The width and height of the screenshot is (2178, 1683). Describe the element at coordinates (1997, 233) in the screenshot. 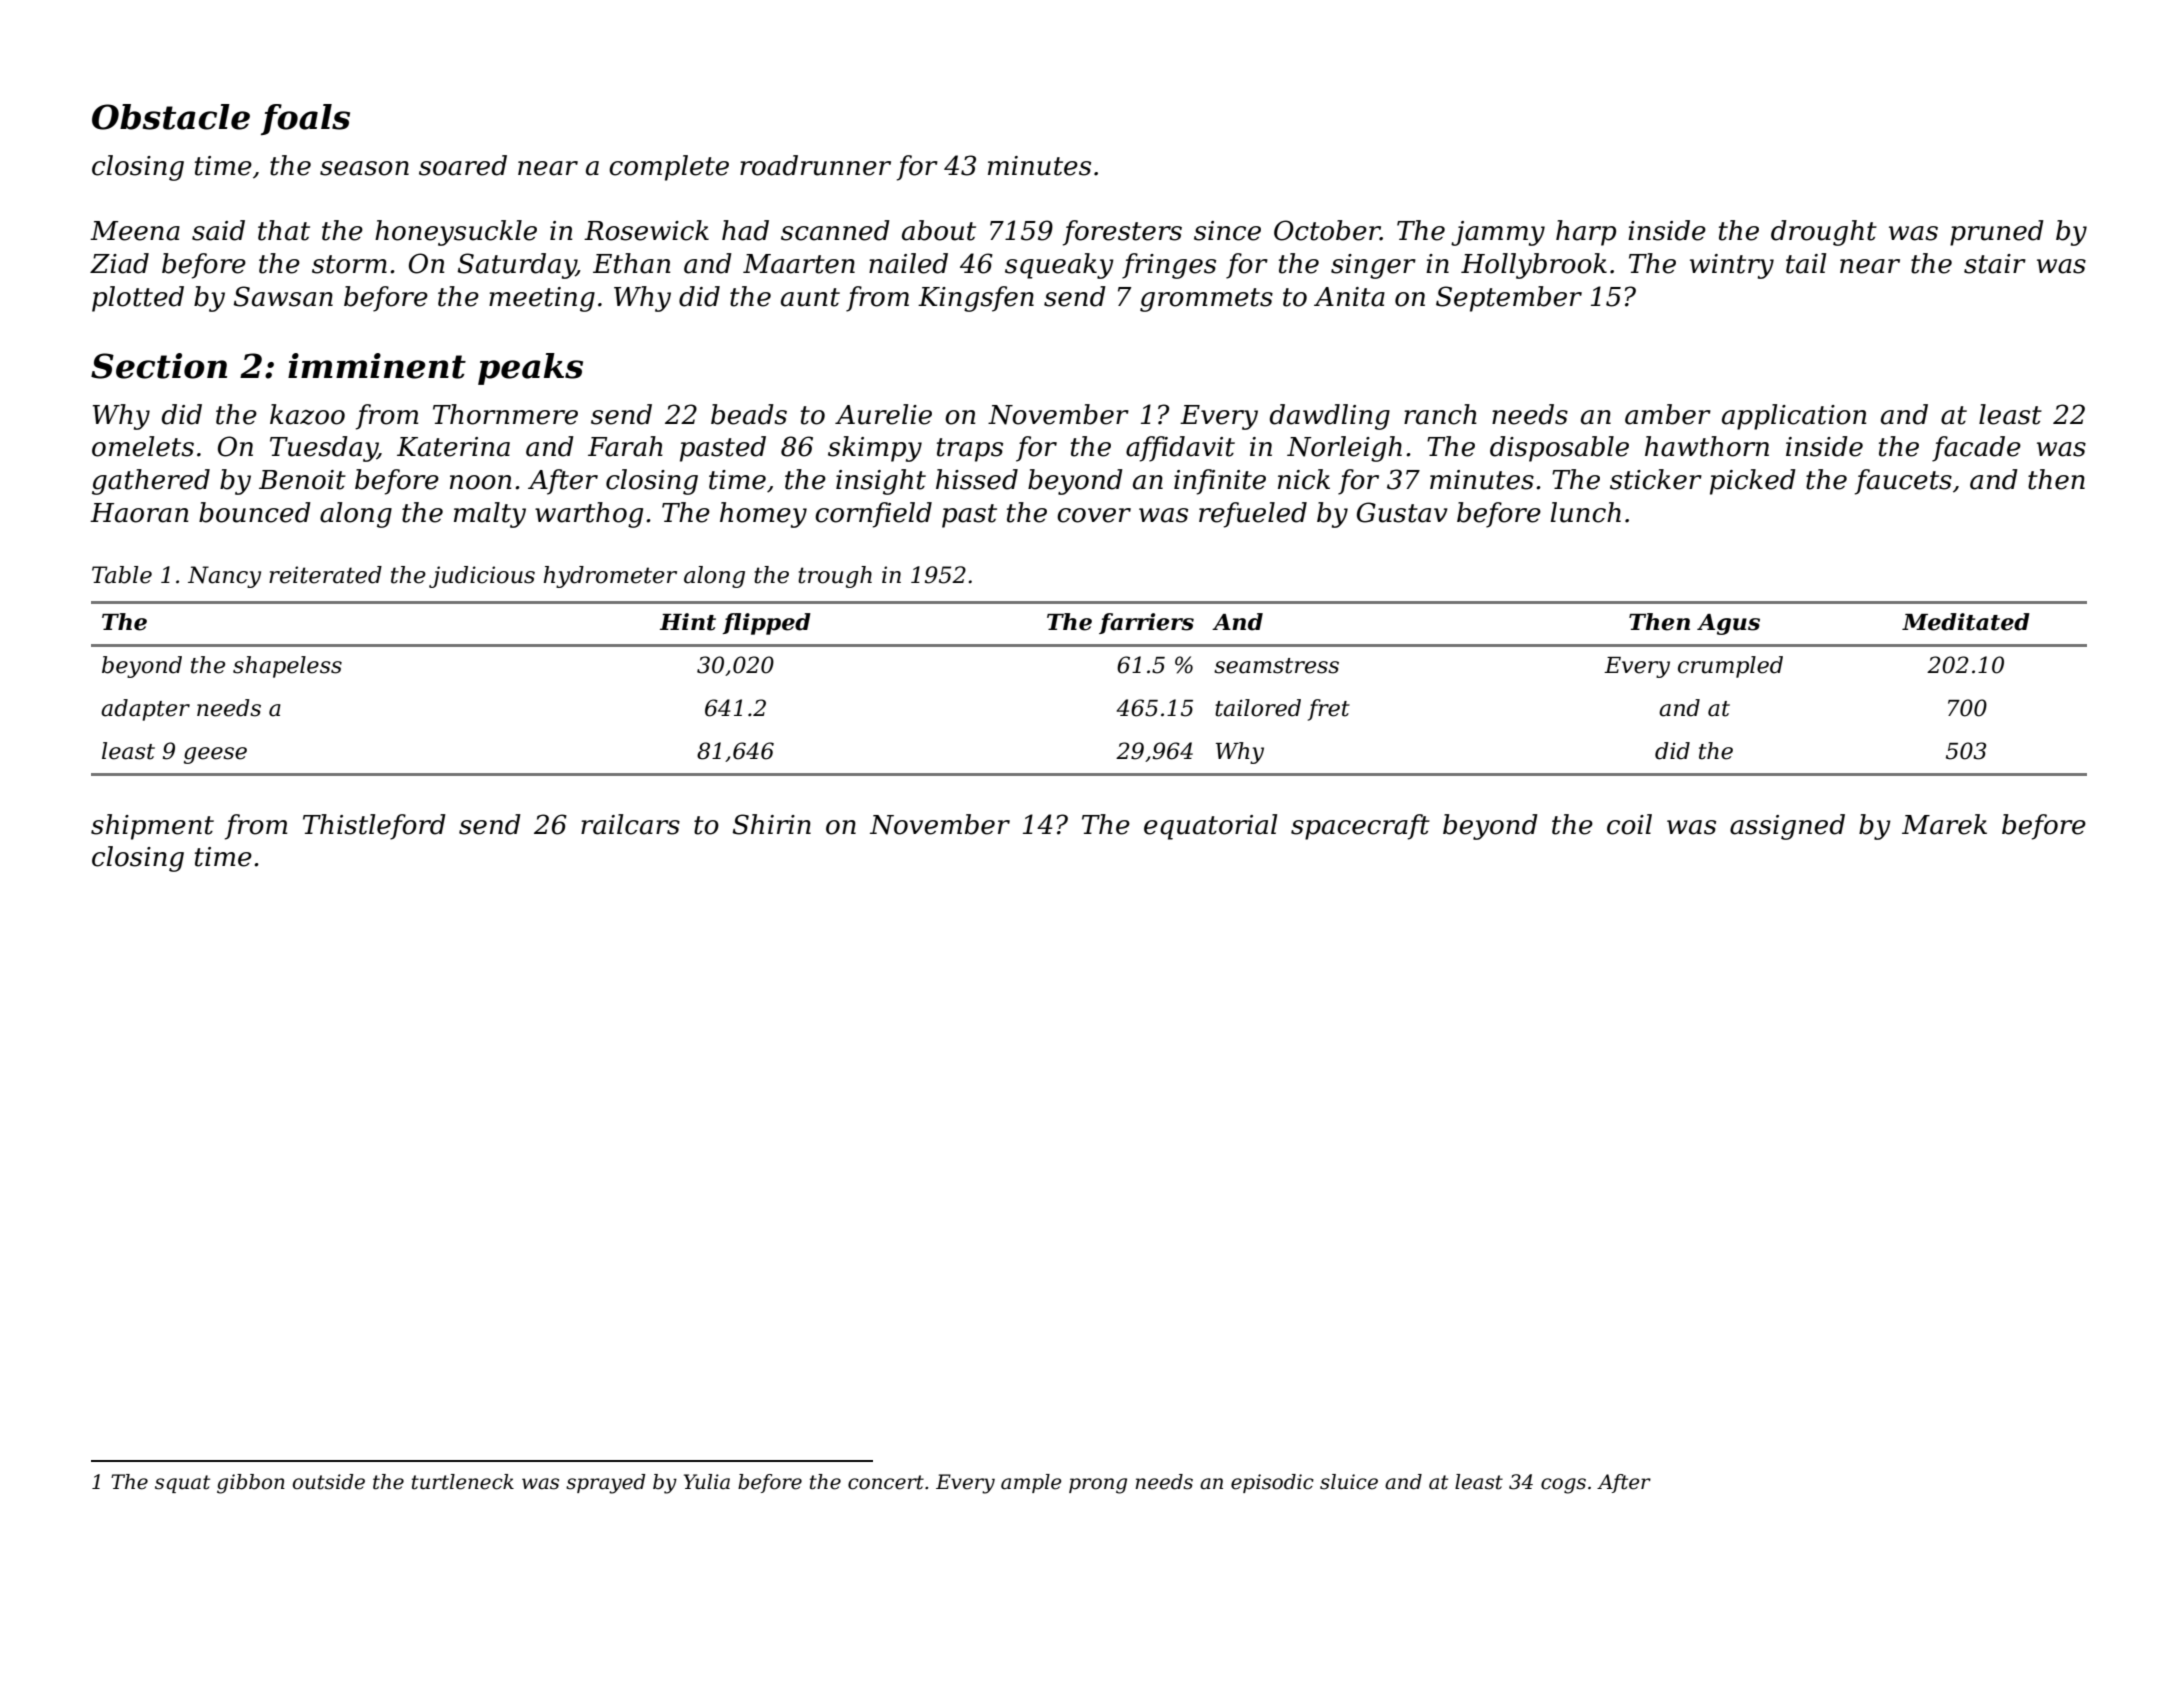

I see `pruned` at that location.
